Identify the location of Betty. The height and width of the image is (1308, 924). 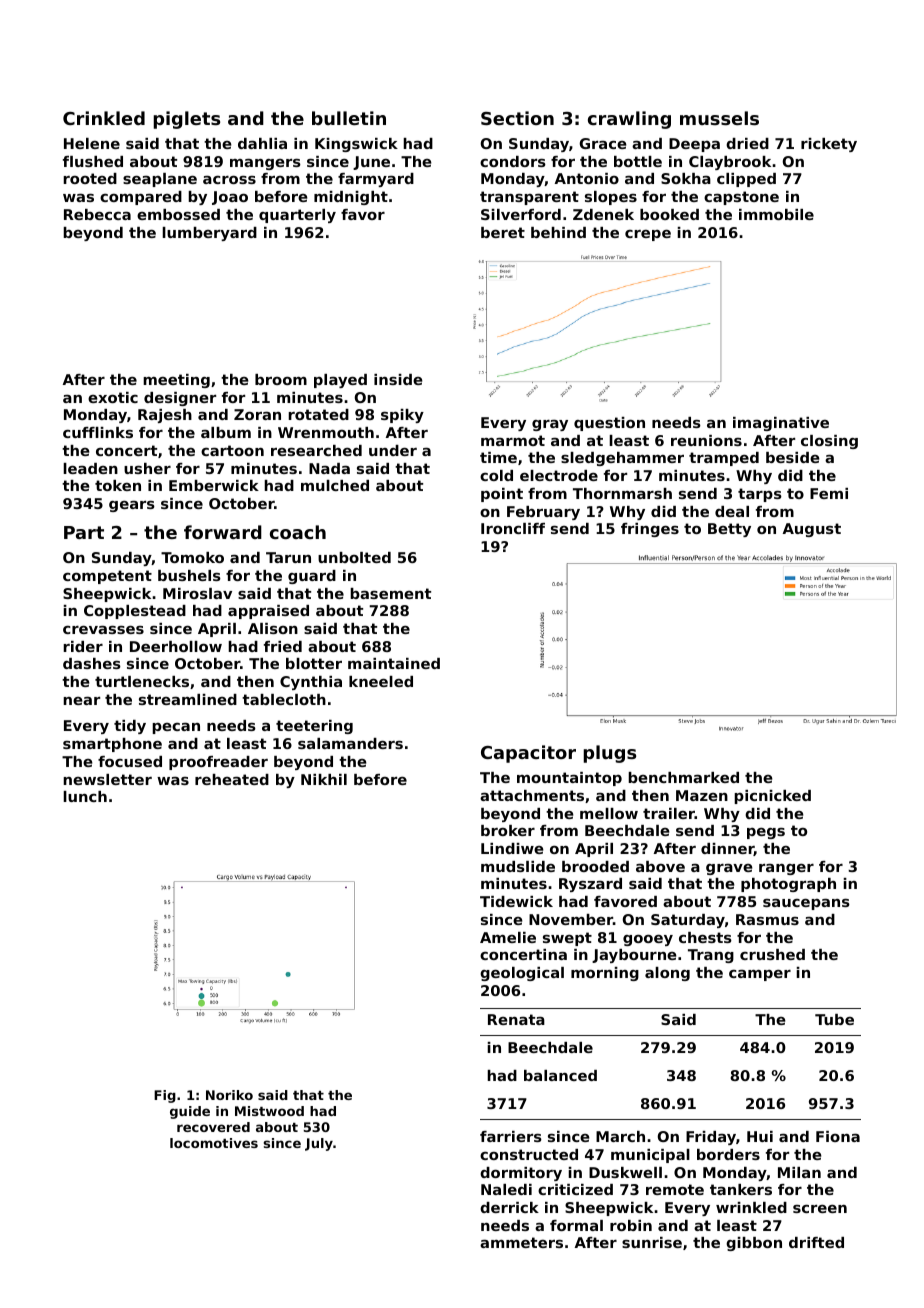
(729, 530).
